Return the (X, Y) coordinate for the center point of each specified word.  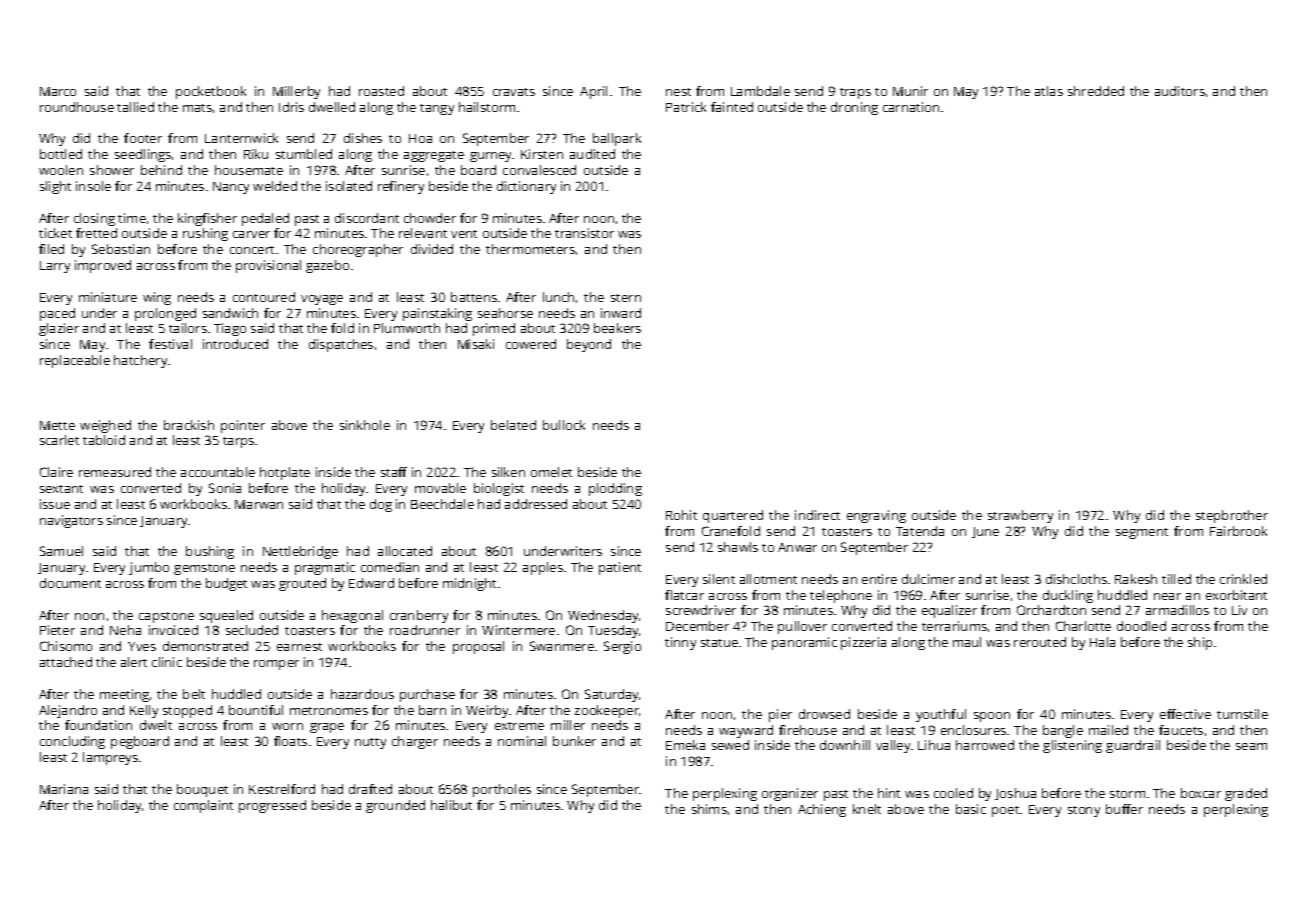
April (593, 92)
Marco (58, 91)
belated (513, 425)
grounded (395, 806)
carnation (911, 107)
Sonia (225, 488)
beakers (617, 328)
